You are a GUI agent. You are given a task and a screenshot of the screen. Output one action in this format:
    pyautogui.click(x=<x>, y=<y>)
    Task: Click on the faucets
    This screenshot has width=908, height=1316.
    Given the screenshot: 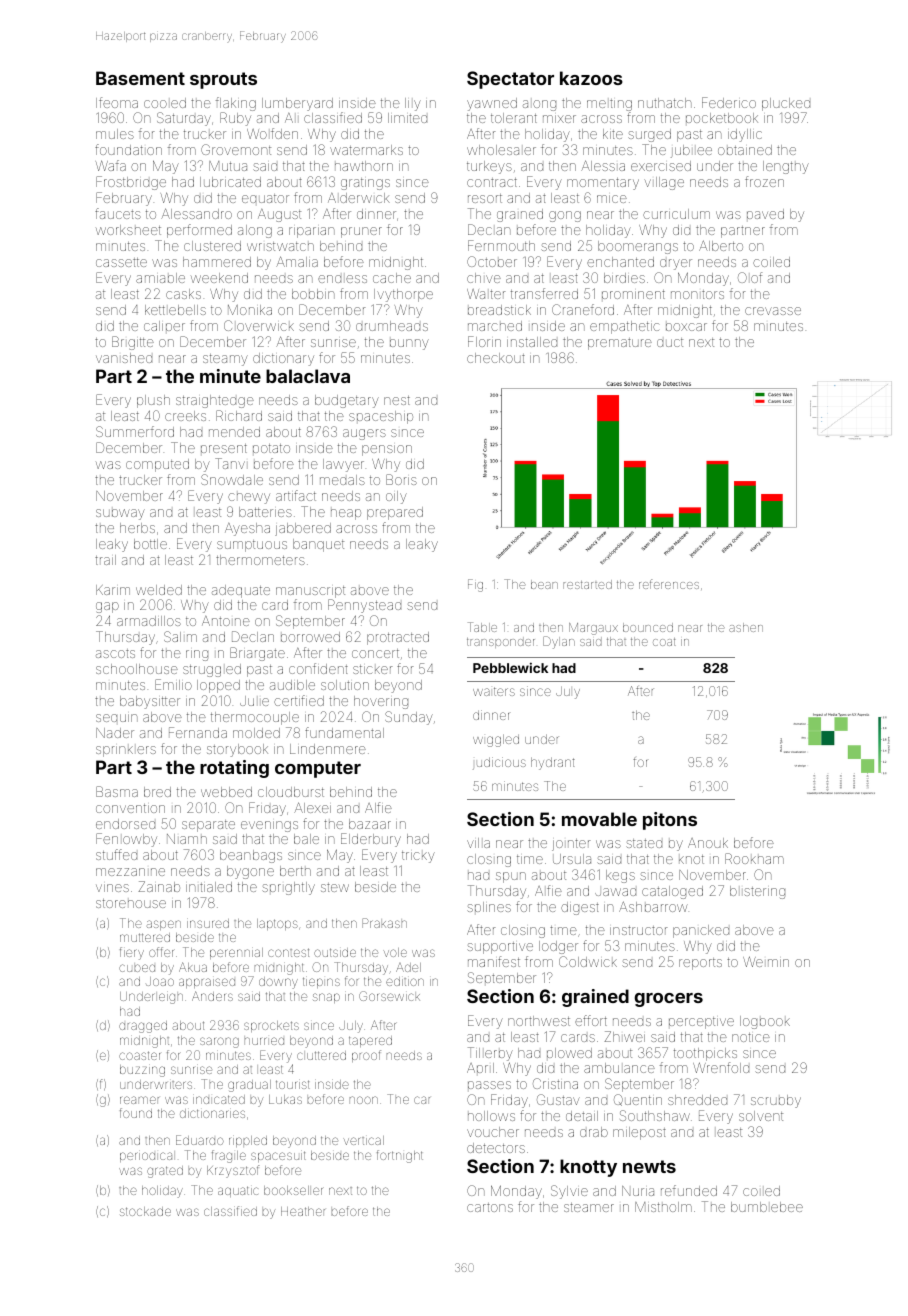 What is the action you would take?
    pyautogui.click(x=118, y=213)
